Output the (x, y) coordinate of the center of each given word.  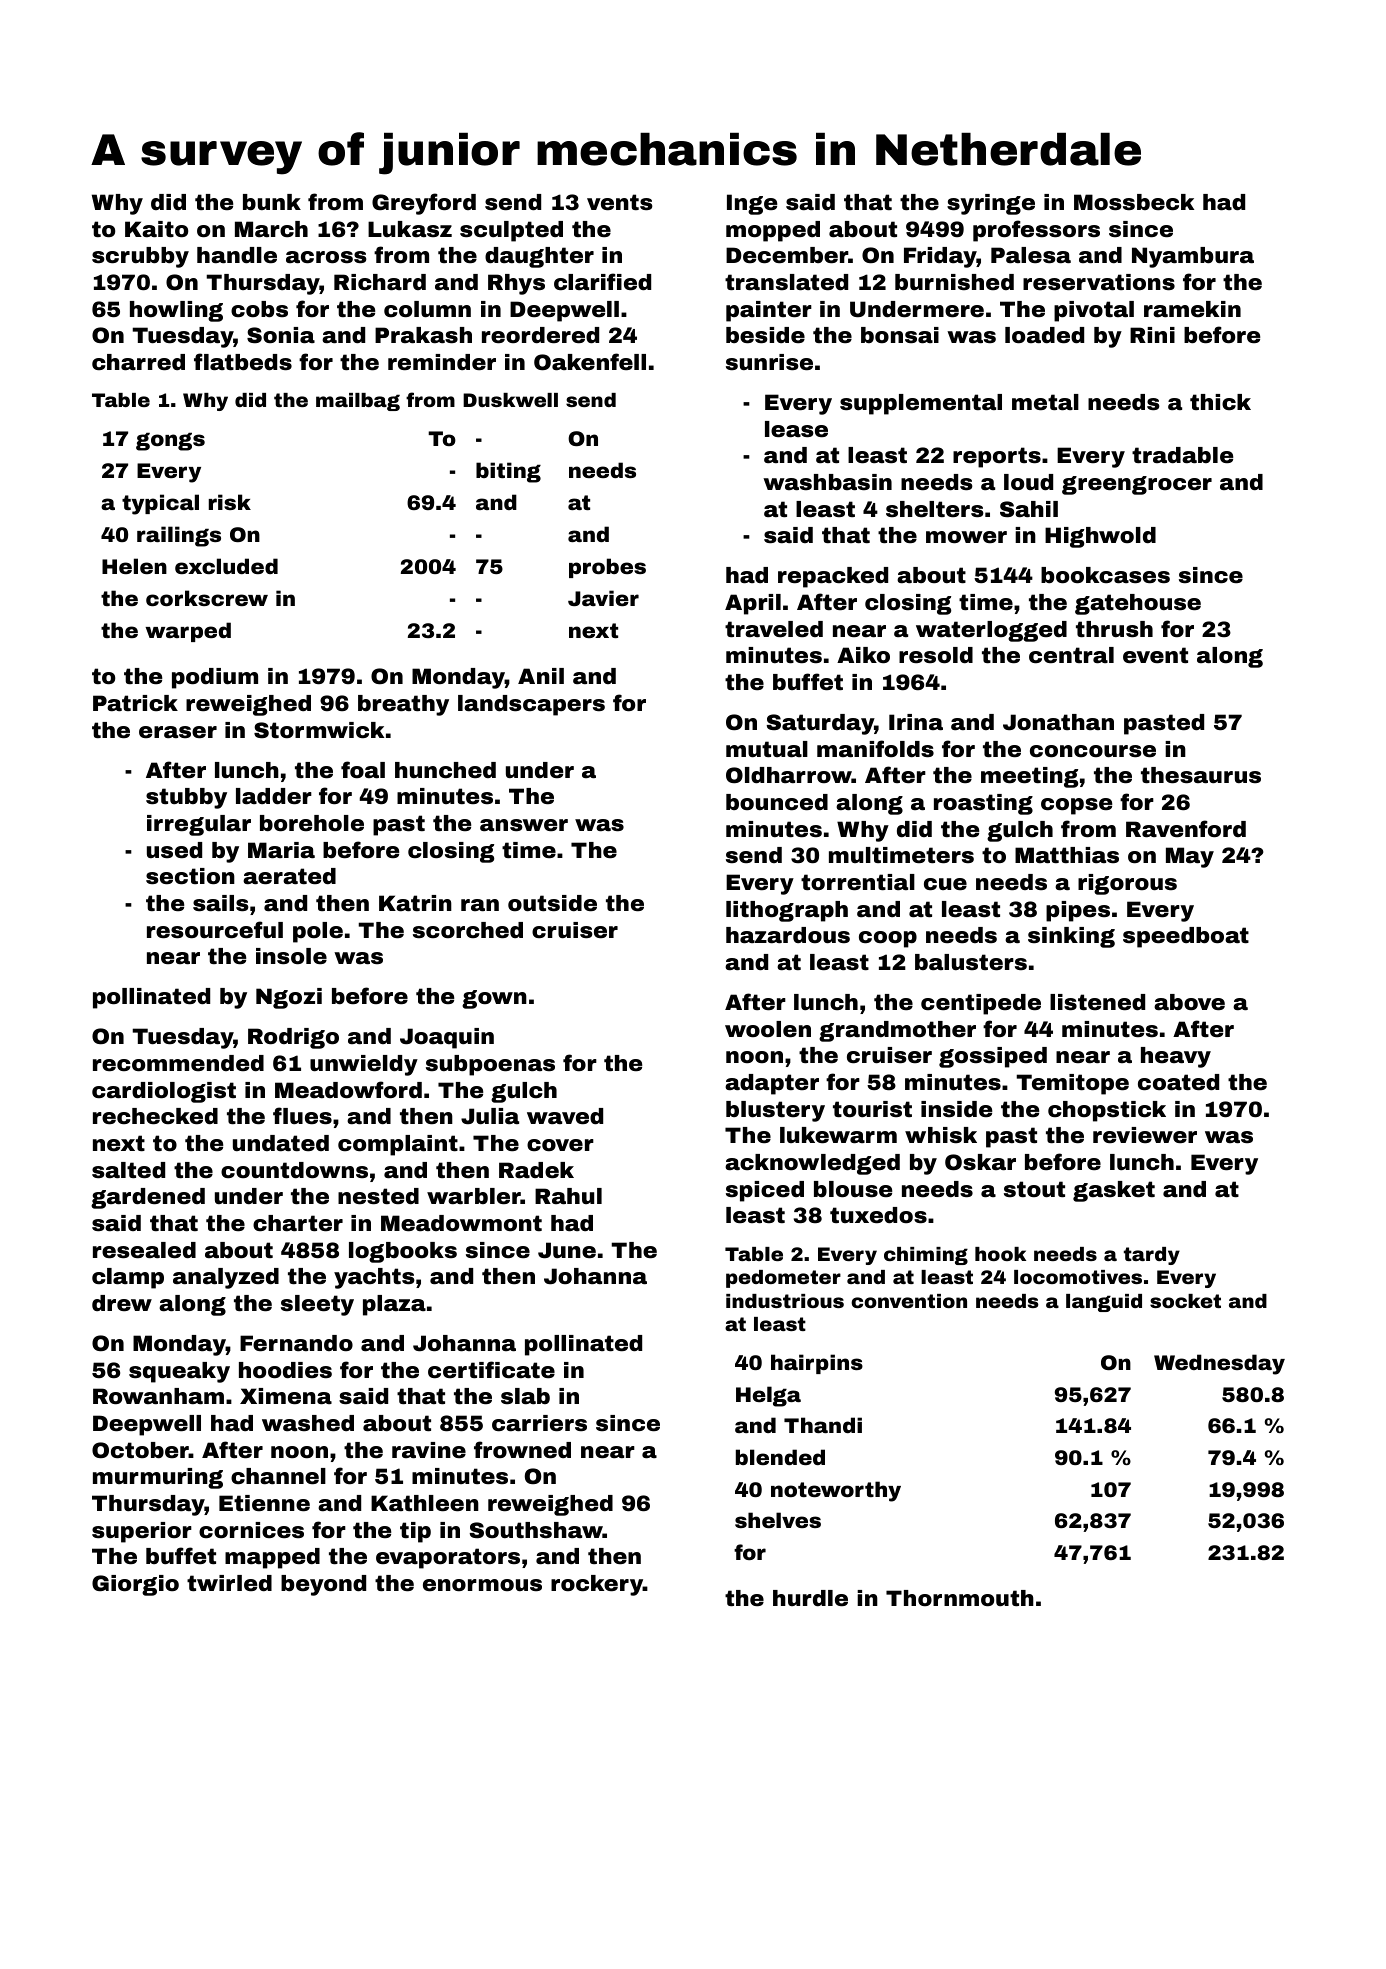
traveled (774, 629)
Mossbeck (1134, 202)
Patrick (135, 703)
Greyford (424, 204)
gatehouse (1138, 604)
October (140, 1450)
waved (565, 1116)
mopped (773, 231)
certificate (491, 1370)
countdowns (294, 1170)
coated (1178, 1082)
